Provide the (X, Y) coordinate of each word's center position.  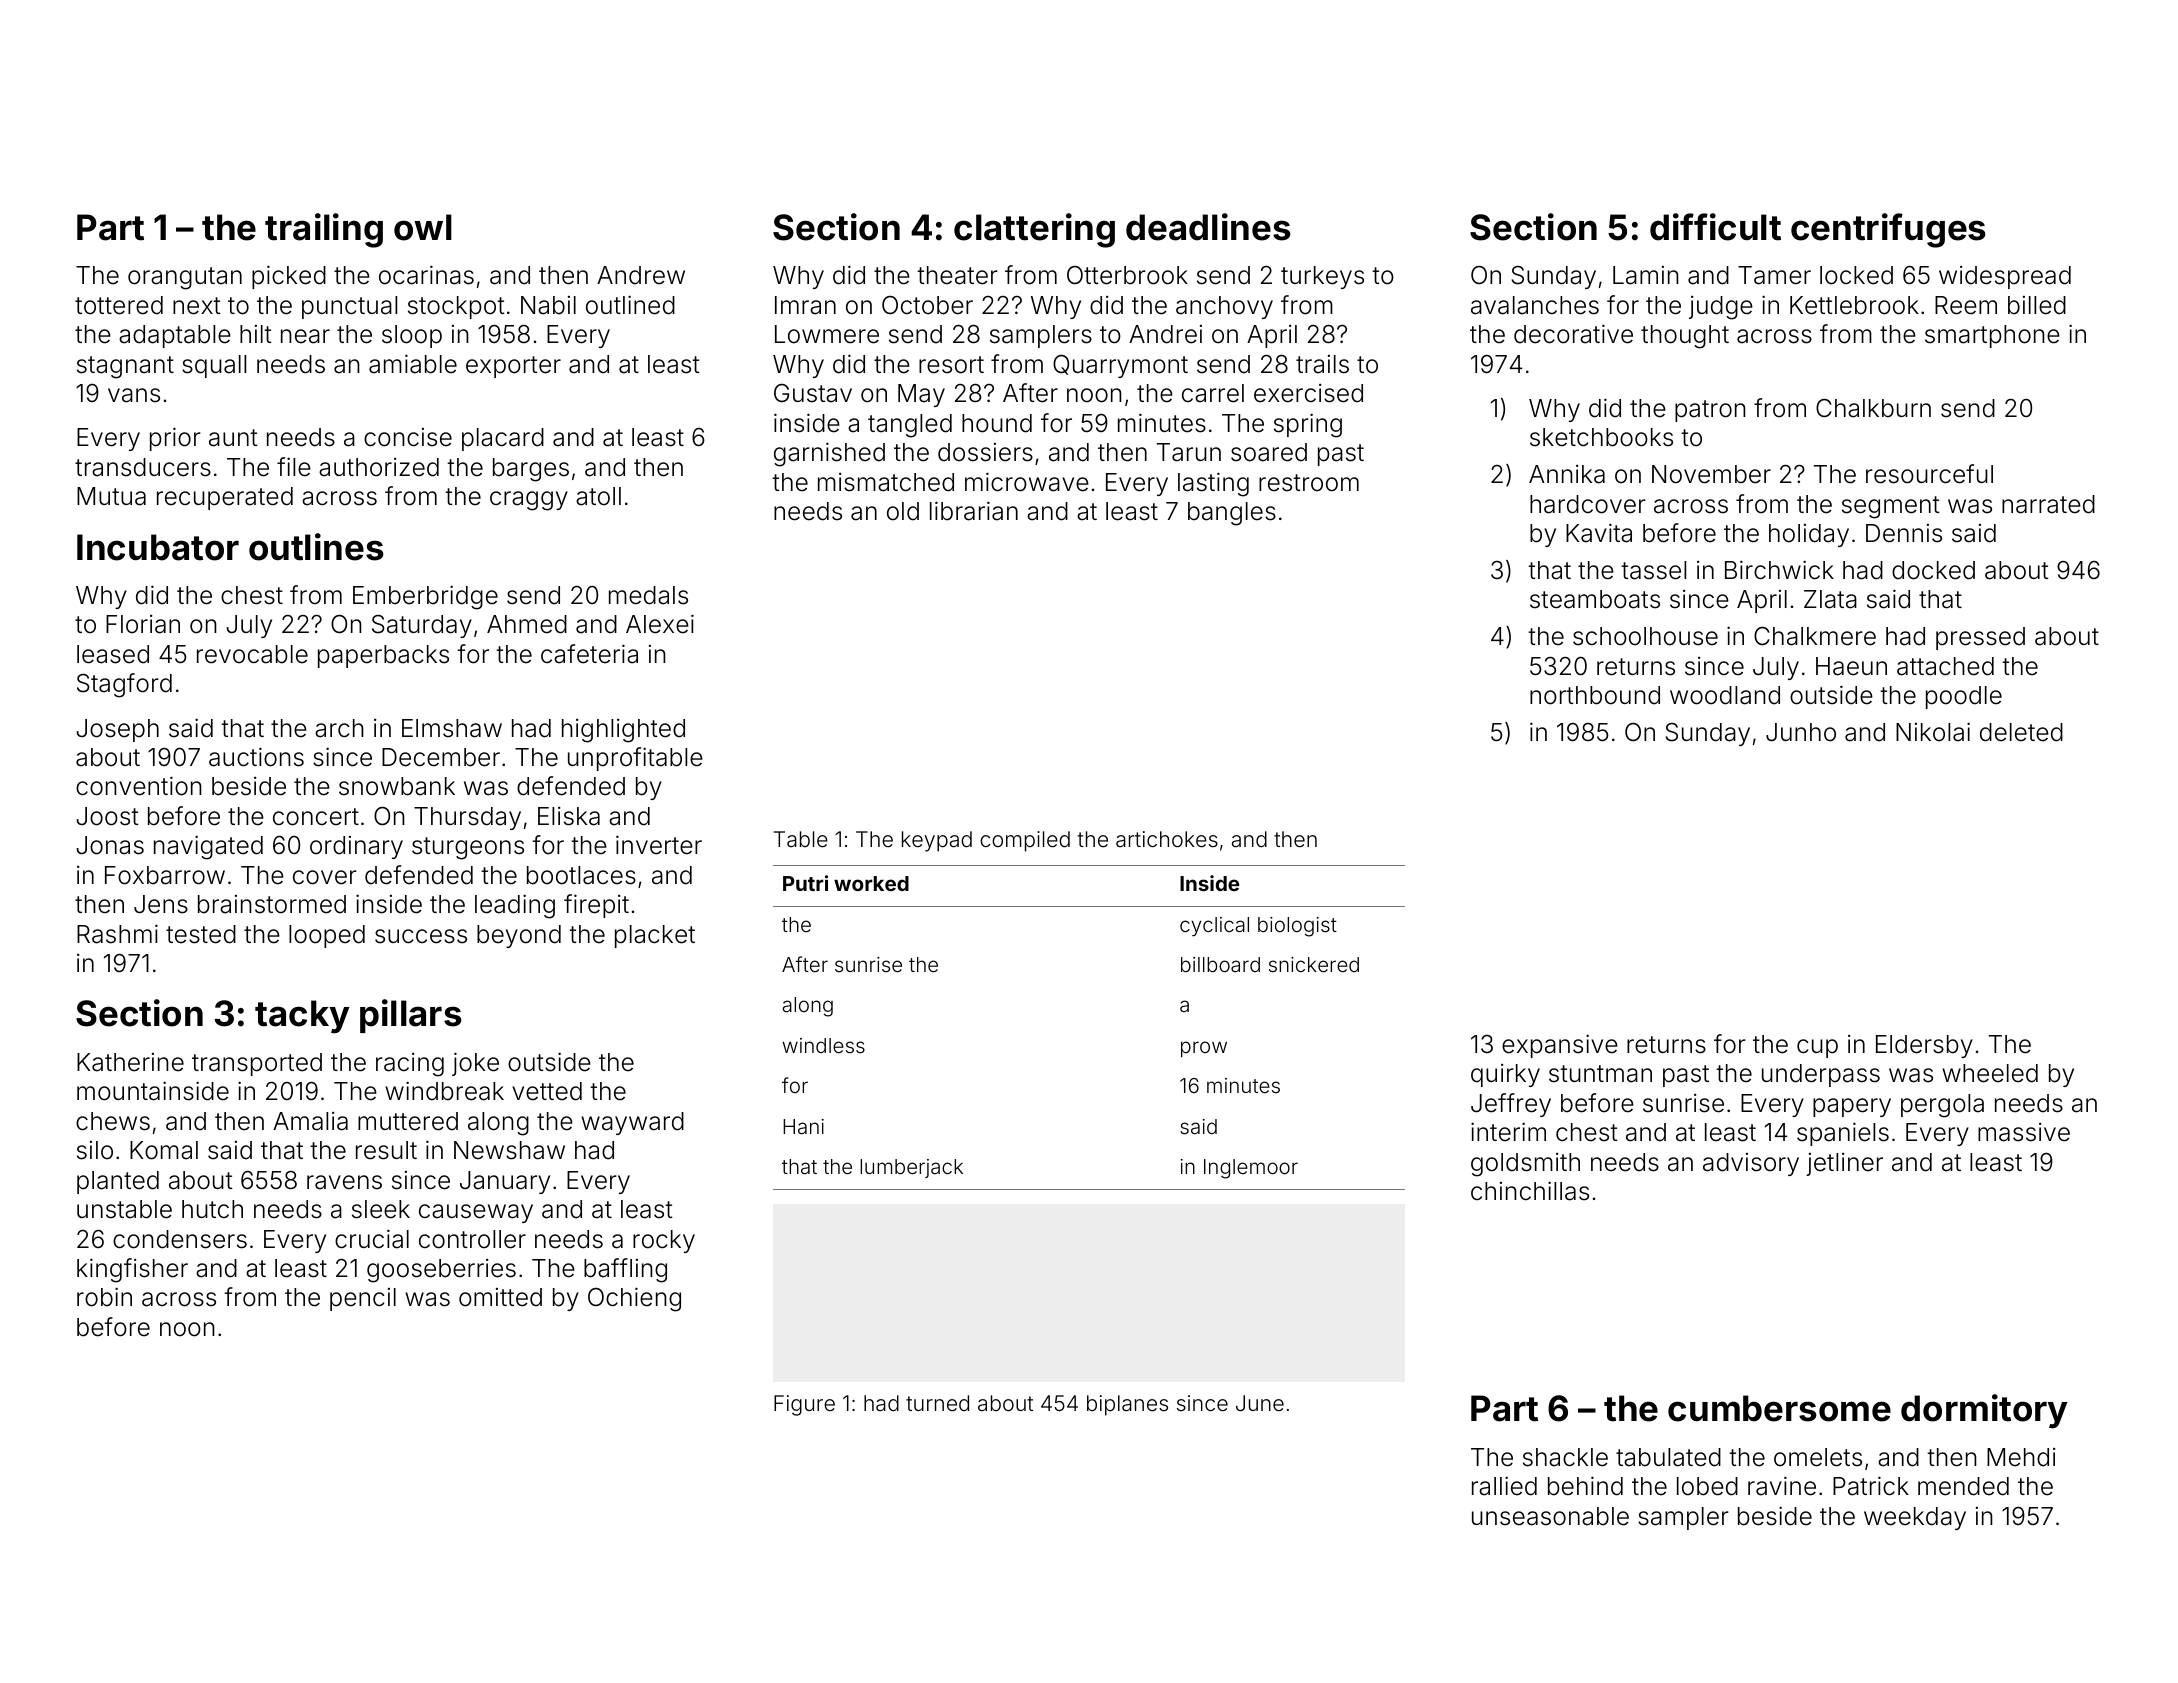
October (927, 305)
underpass (1821, 1075)
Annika (1567, 474)
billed (2037, 305)
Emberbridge (425, 597)
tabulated (1668, 1457)
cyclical (1214, 927)
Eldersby (1924, 1046)
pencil (363, 1299)
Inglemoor (1251, 1169)
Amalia (310, 1121)
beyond (519, 936)
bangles (1232, 514)
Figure (804, 1405)
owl (423, 227)
